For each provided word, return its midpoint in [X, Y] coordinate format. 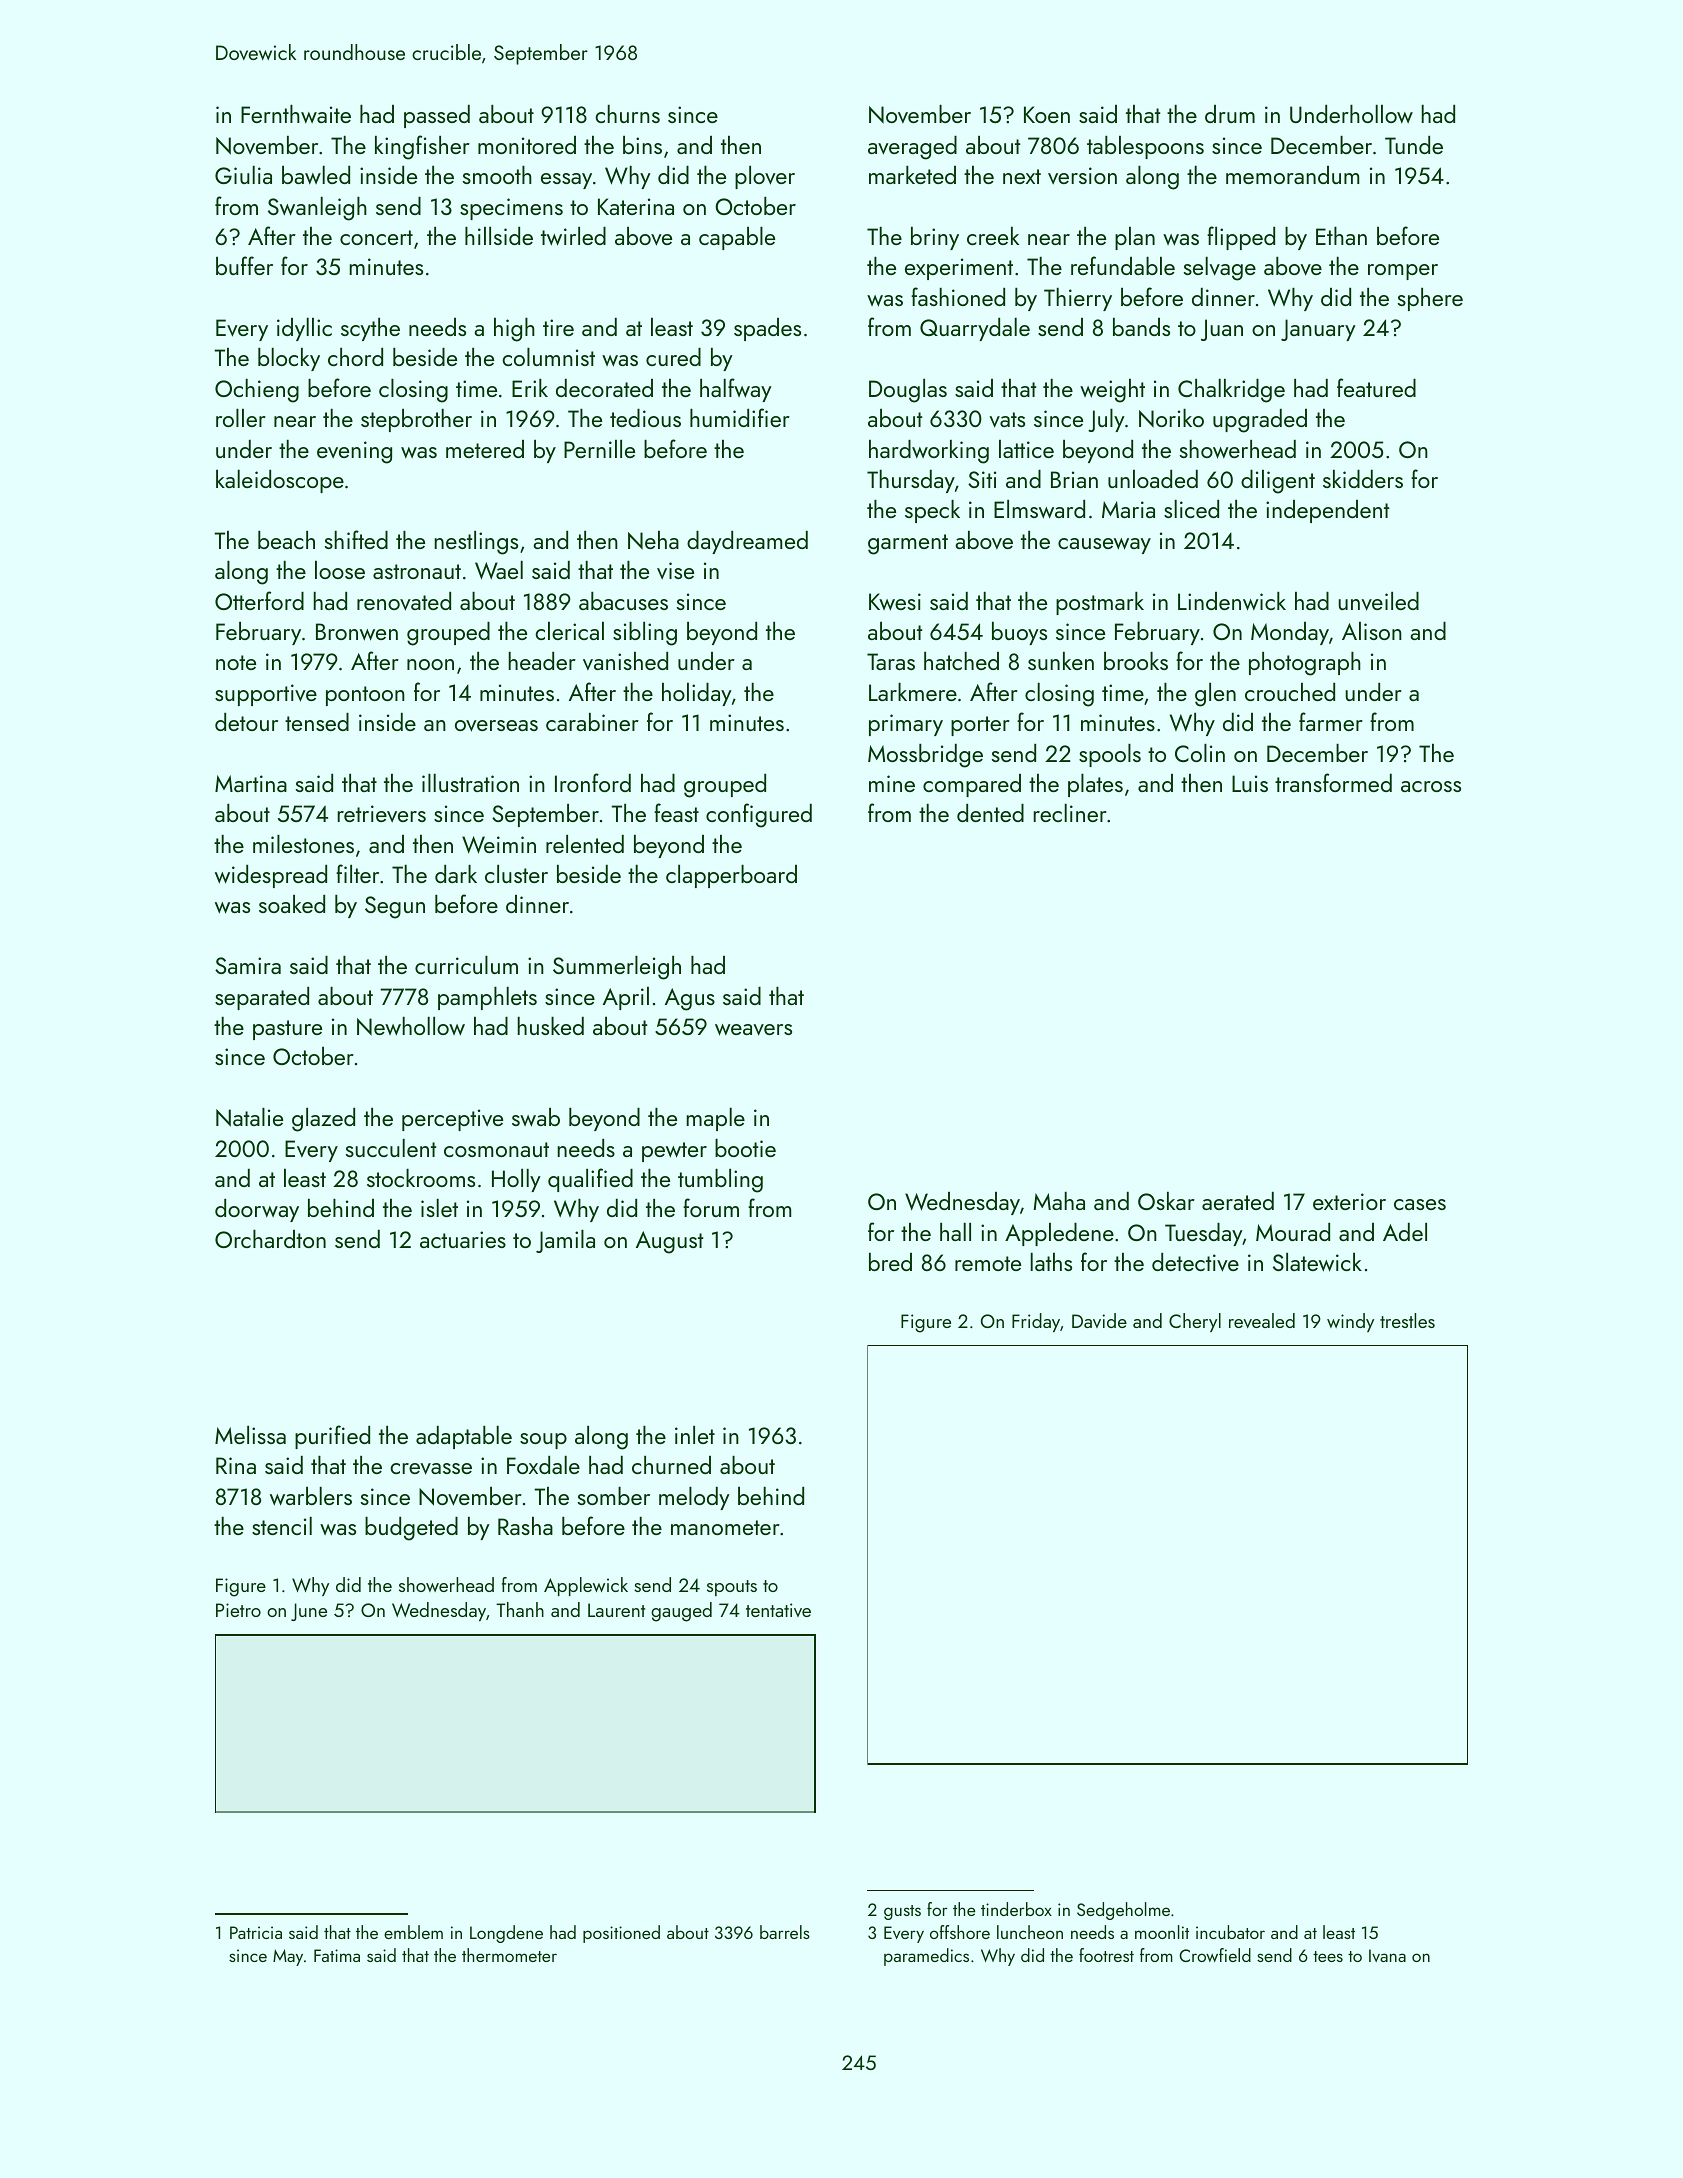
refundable [1123, 265]
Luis [1250, 783]
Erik [530, 388]
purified [332, 1437]
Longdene [506, 1934]
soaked [292, 904]
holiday [697, 694]
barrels [785, 1932]
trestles [1407, 1320]
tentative [778, 1610]
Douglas [908, 391]
